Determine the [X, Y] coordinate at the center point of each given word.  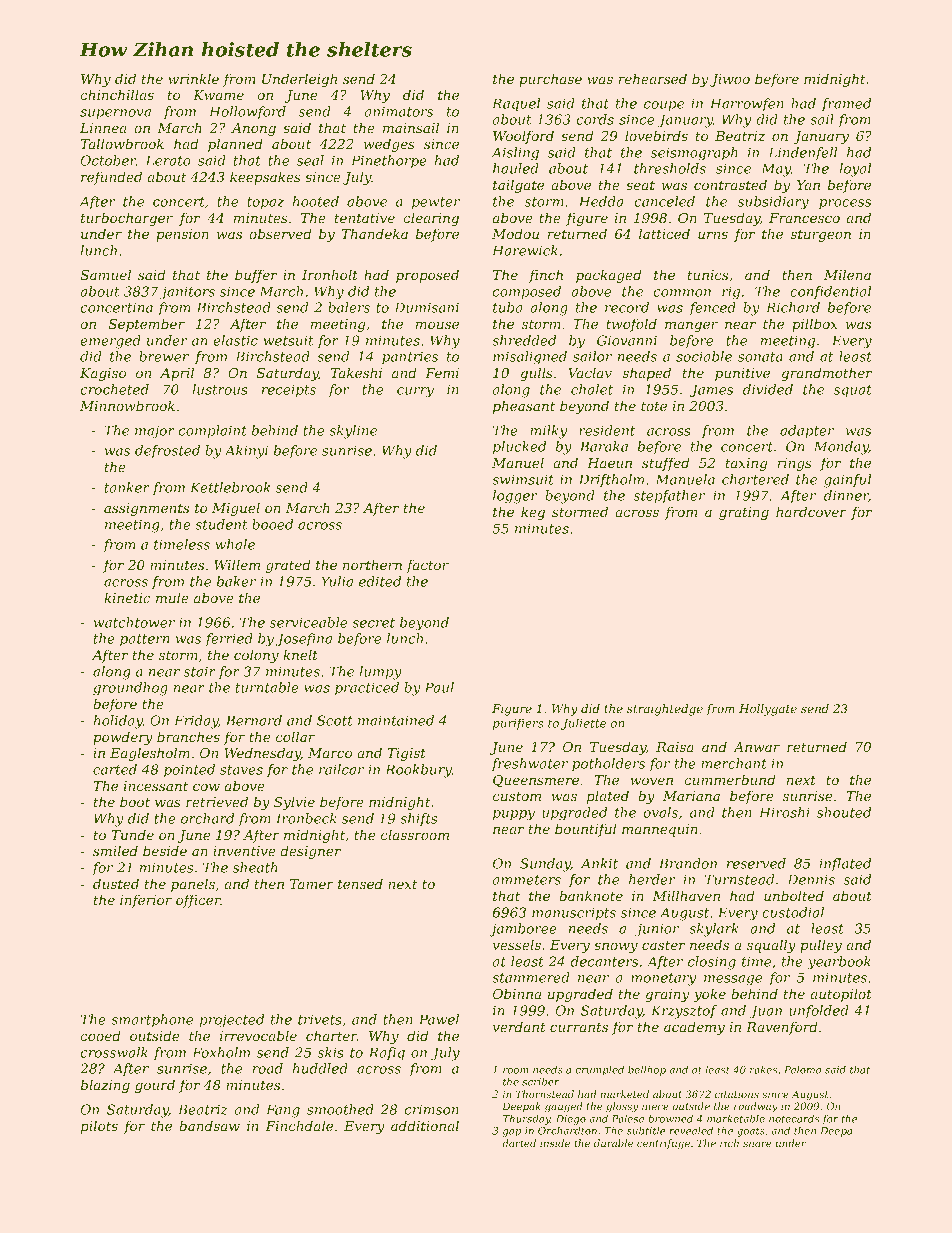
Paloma [802, 1069]
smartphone [152, 1021]
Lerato [168, 160]
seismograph [694, 154]
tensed [360, 883]
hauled [516, 168]
